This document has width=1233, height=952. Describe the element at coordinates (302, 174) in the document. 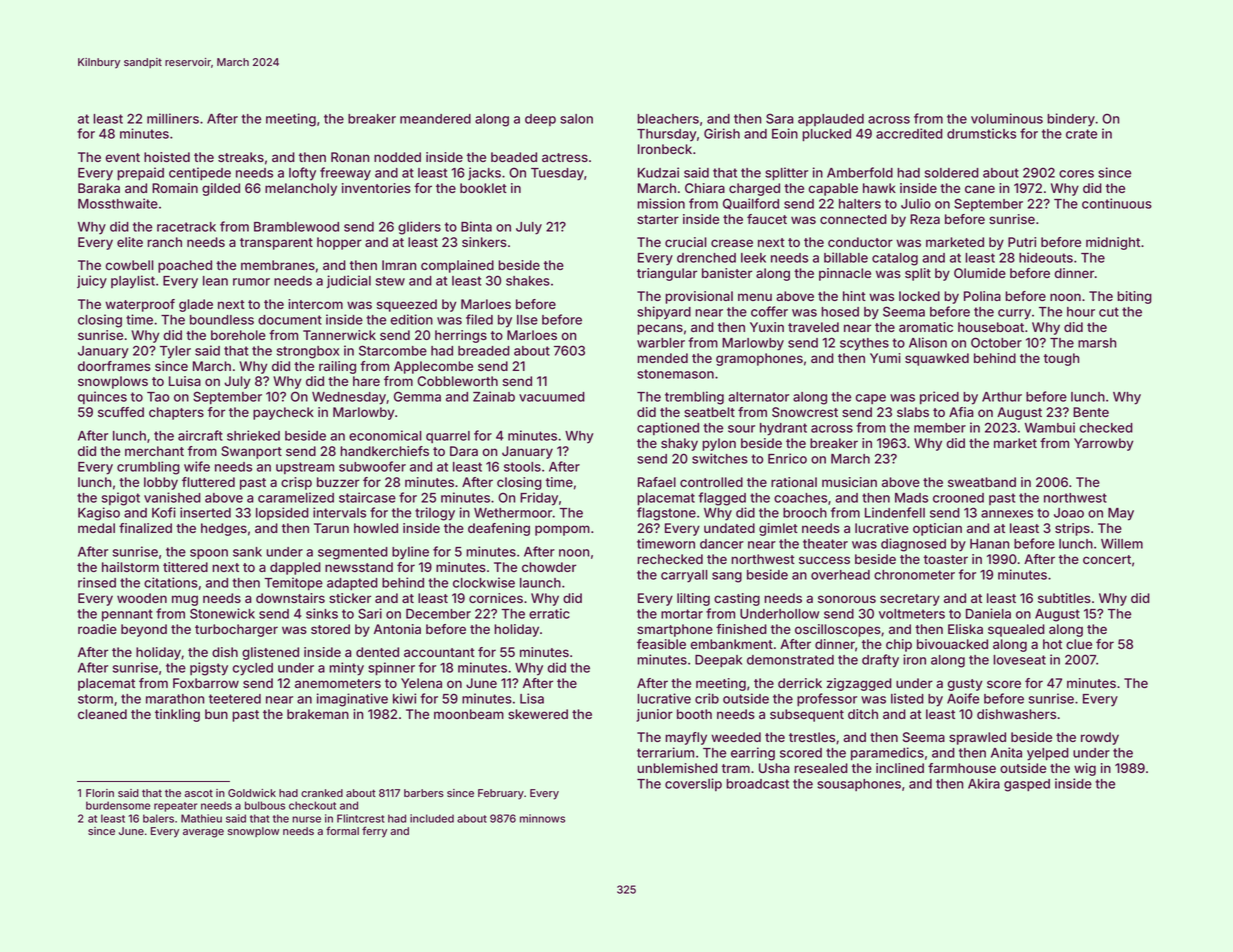

I see `lofty` at that location.
